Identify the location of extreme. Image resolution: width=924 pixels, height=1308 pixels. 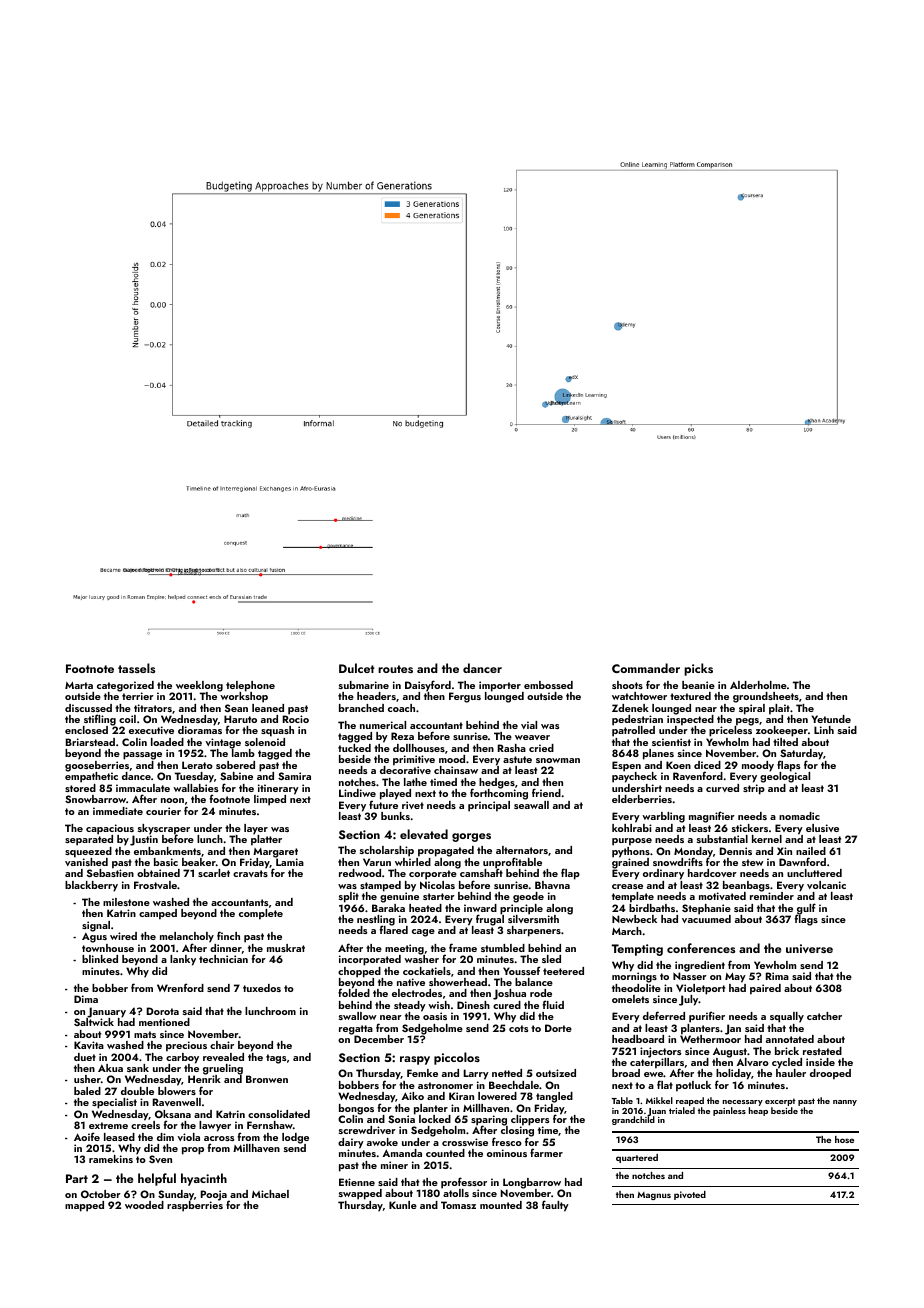
(108, 1125).
